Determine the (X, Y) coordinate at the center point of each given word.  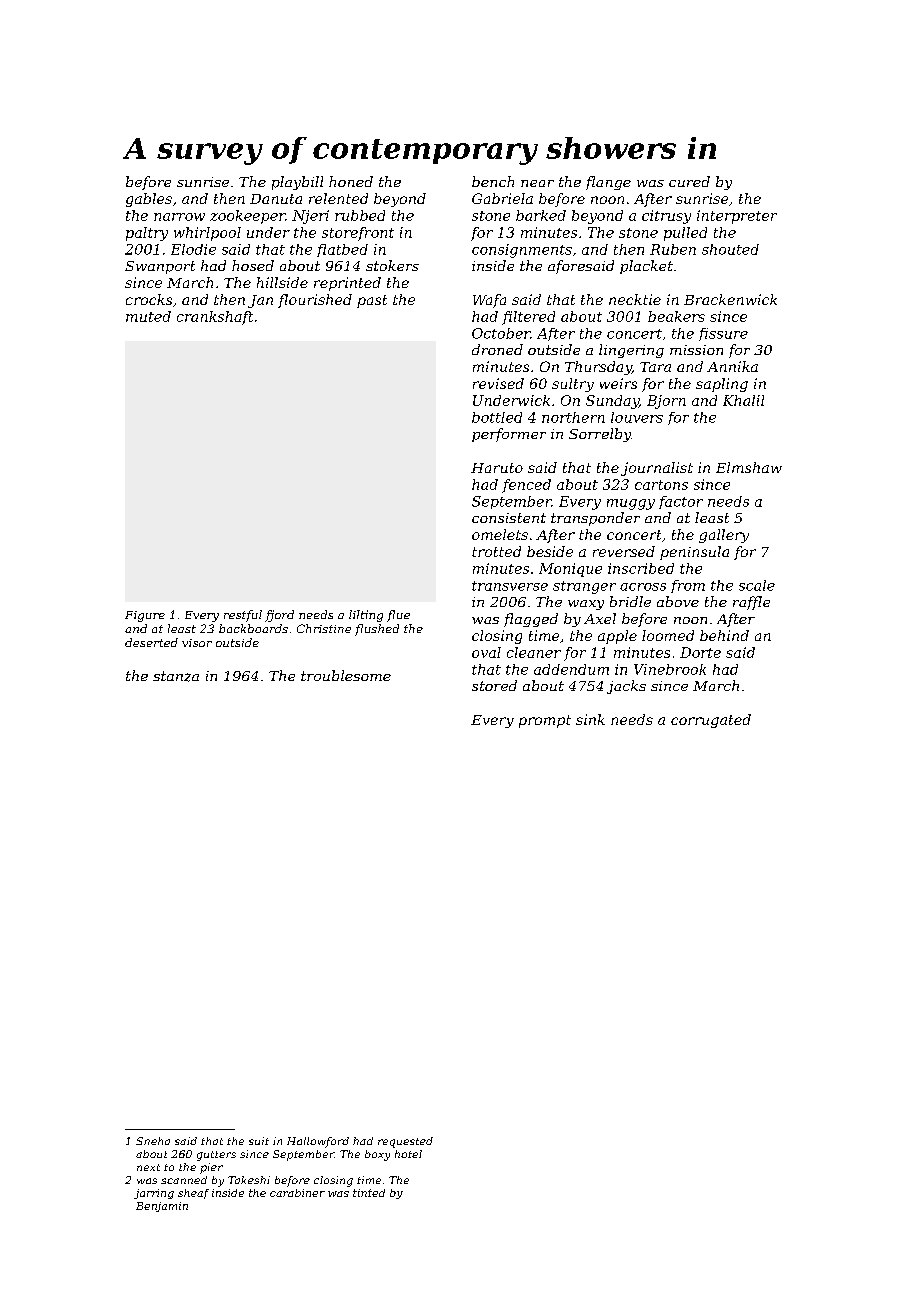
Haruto (497, 468)
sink (590, 719)
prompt (545, 721)
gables (149, 200)
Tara (655, 367)
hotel (408, 1154)
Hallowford (318, 1142)
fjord (279, 616)
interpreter (737, 217)
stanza (176, 676)
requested (405, 1142)
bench (493, 181)
